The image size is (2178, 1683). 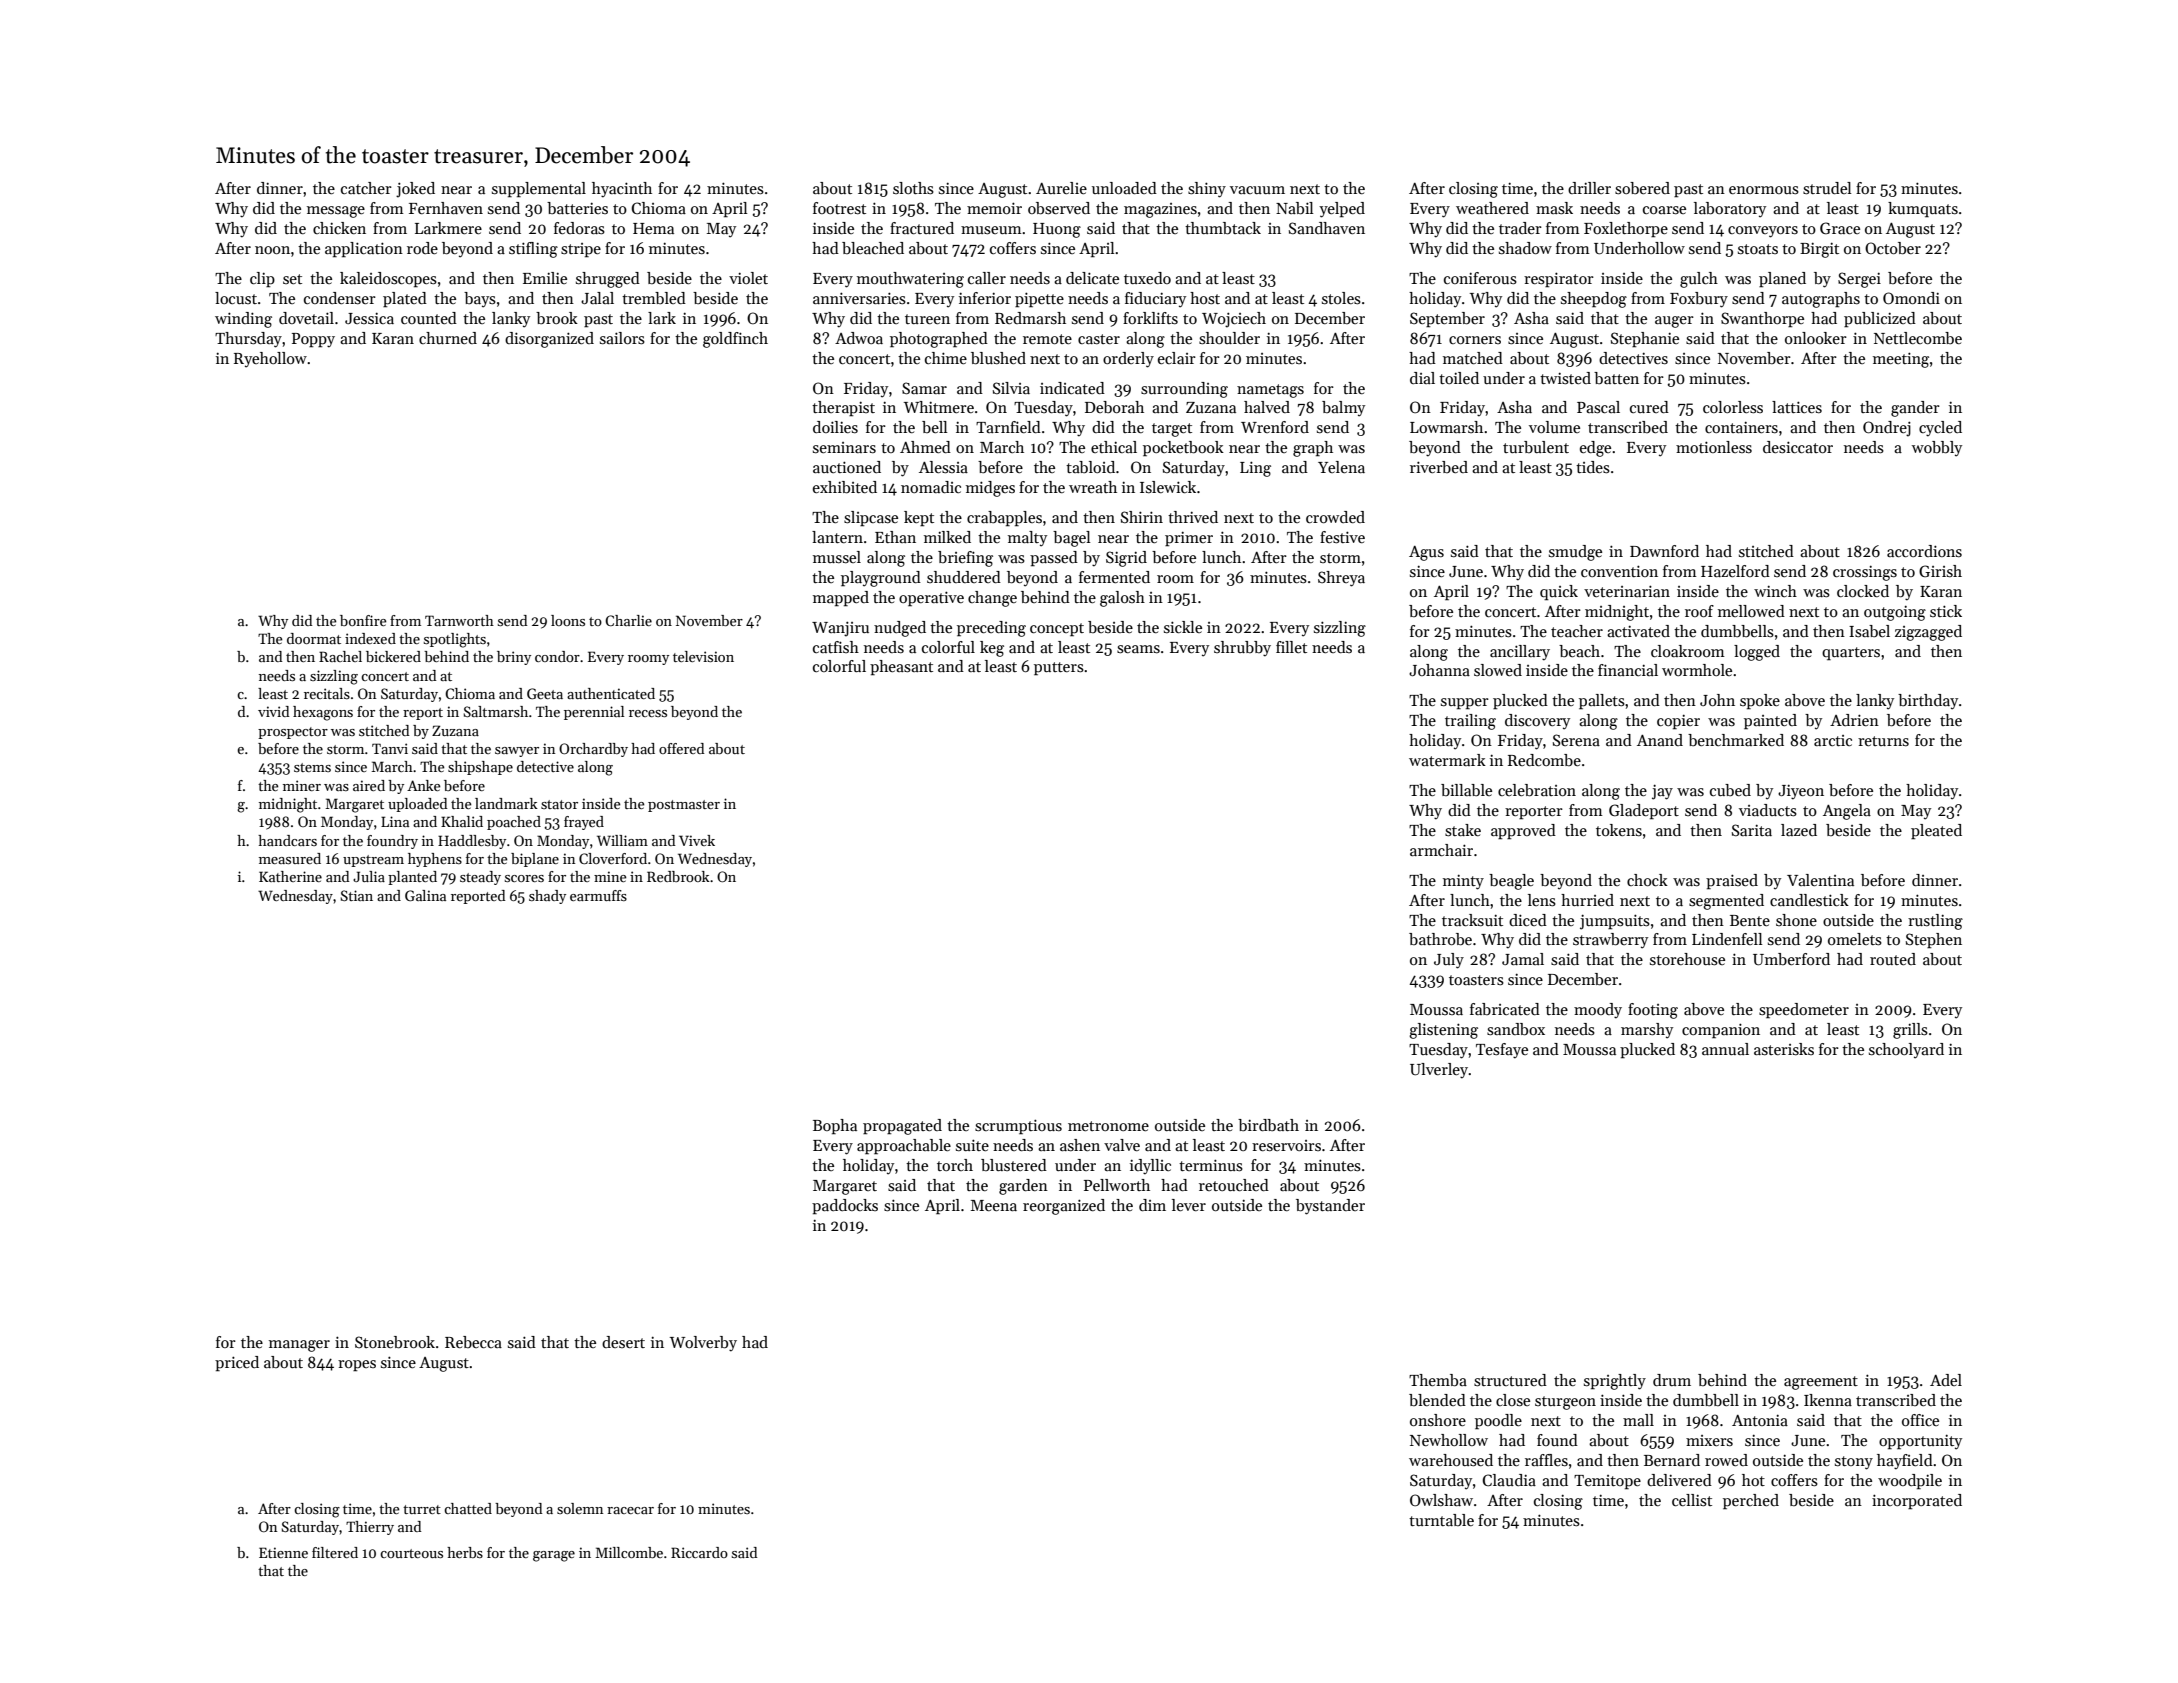 What do you see at coordinates (370, 1528) in the document?
I see `Thierry` at bounding box center [370, 1528].
